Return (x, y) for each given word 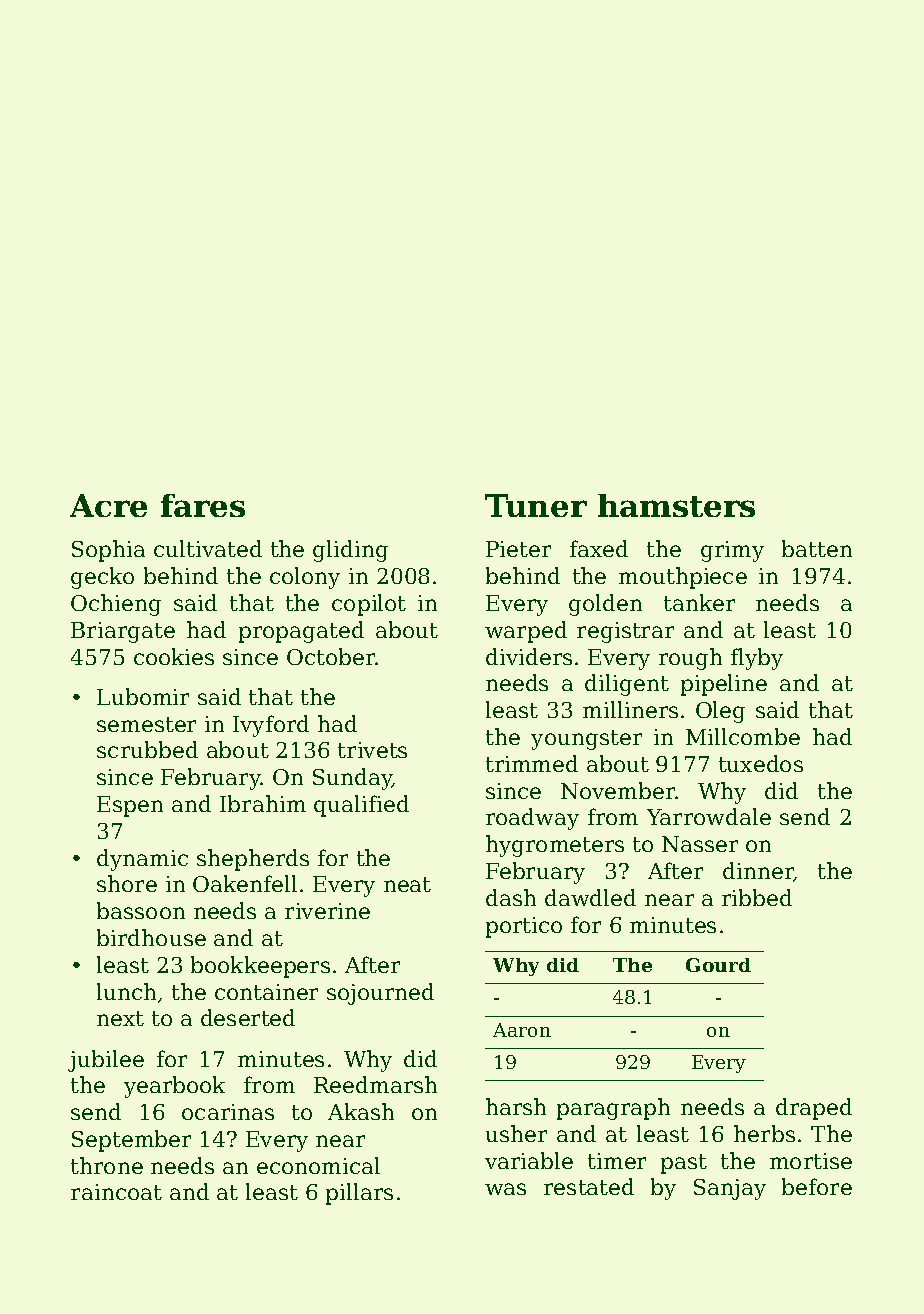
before (817, 1186)
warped (526, 632)
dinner (758, 872)
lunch (126, 991)
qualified (361, 806)
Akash (361, 1111)
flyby (757, 659)
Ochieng (116, 605)
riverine (327, 911)
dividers (529, 656)
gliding (350, 551)
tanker (699, 602)
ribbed (757, 897)
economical (318, 1165)
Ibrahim (263, 803)
